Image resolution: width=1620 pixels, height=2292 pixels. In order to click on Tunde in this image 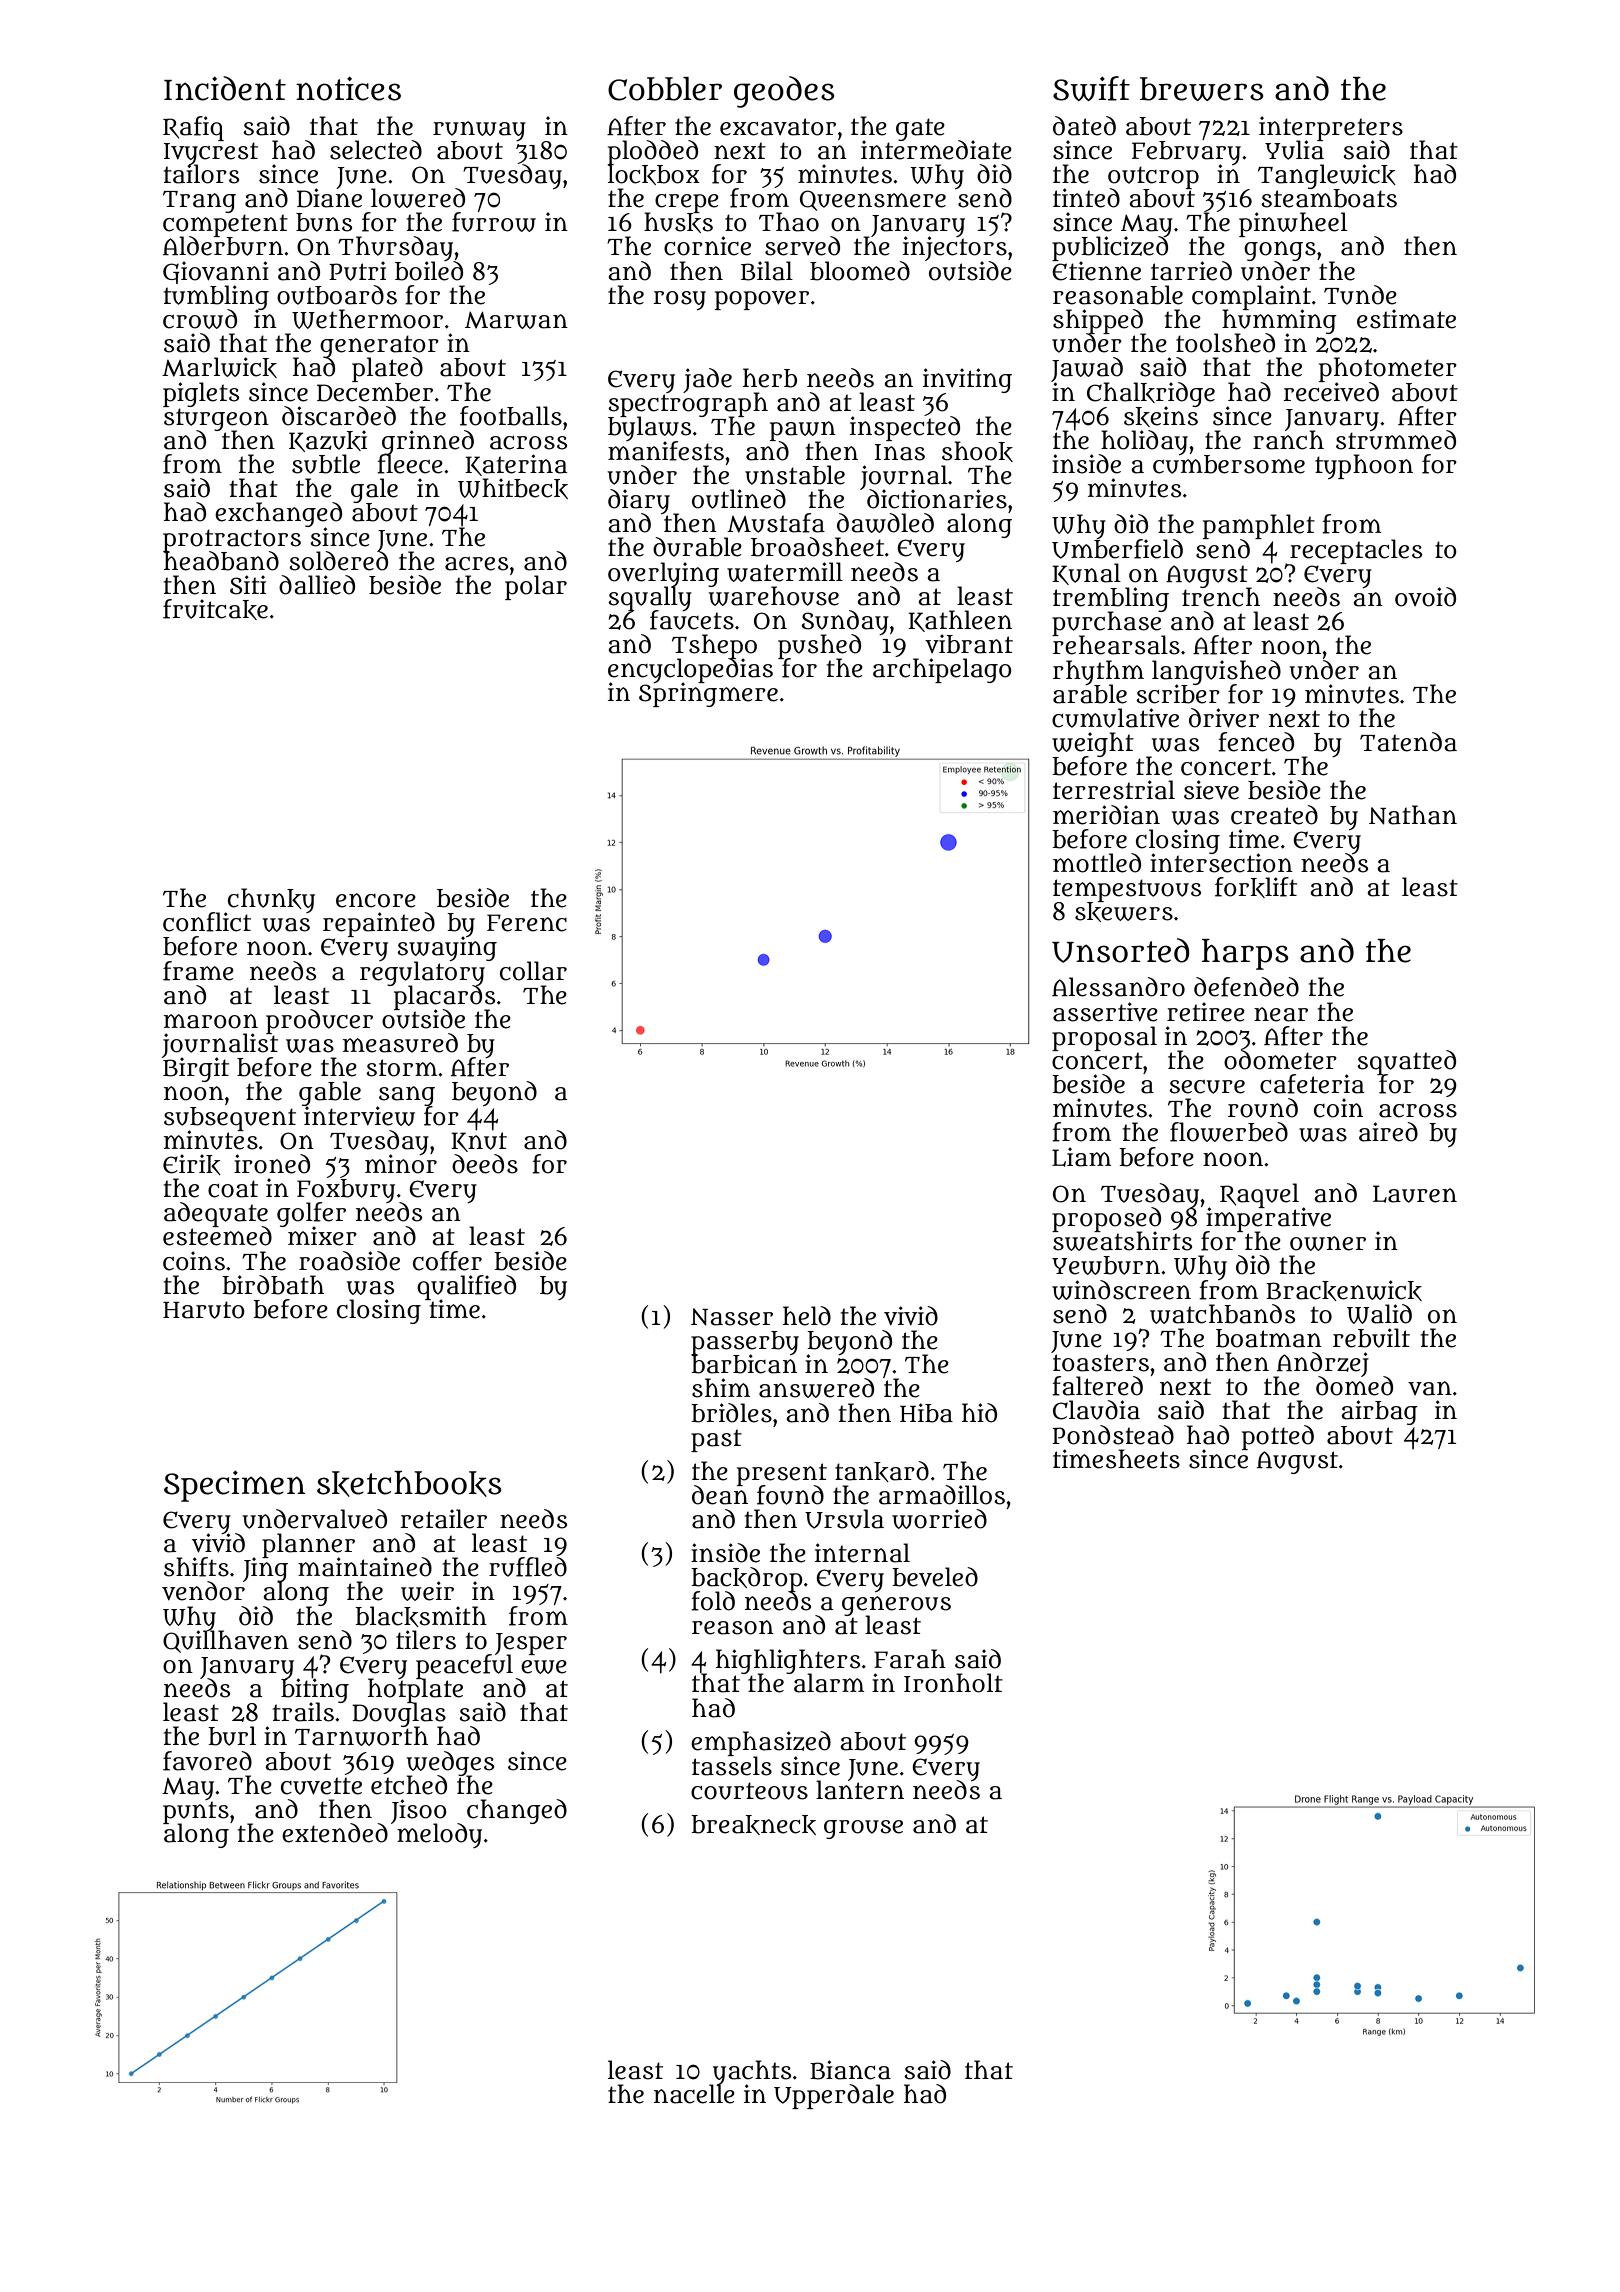, I will do `click(1360, 295)`.
